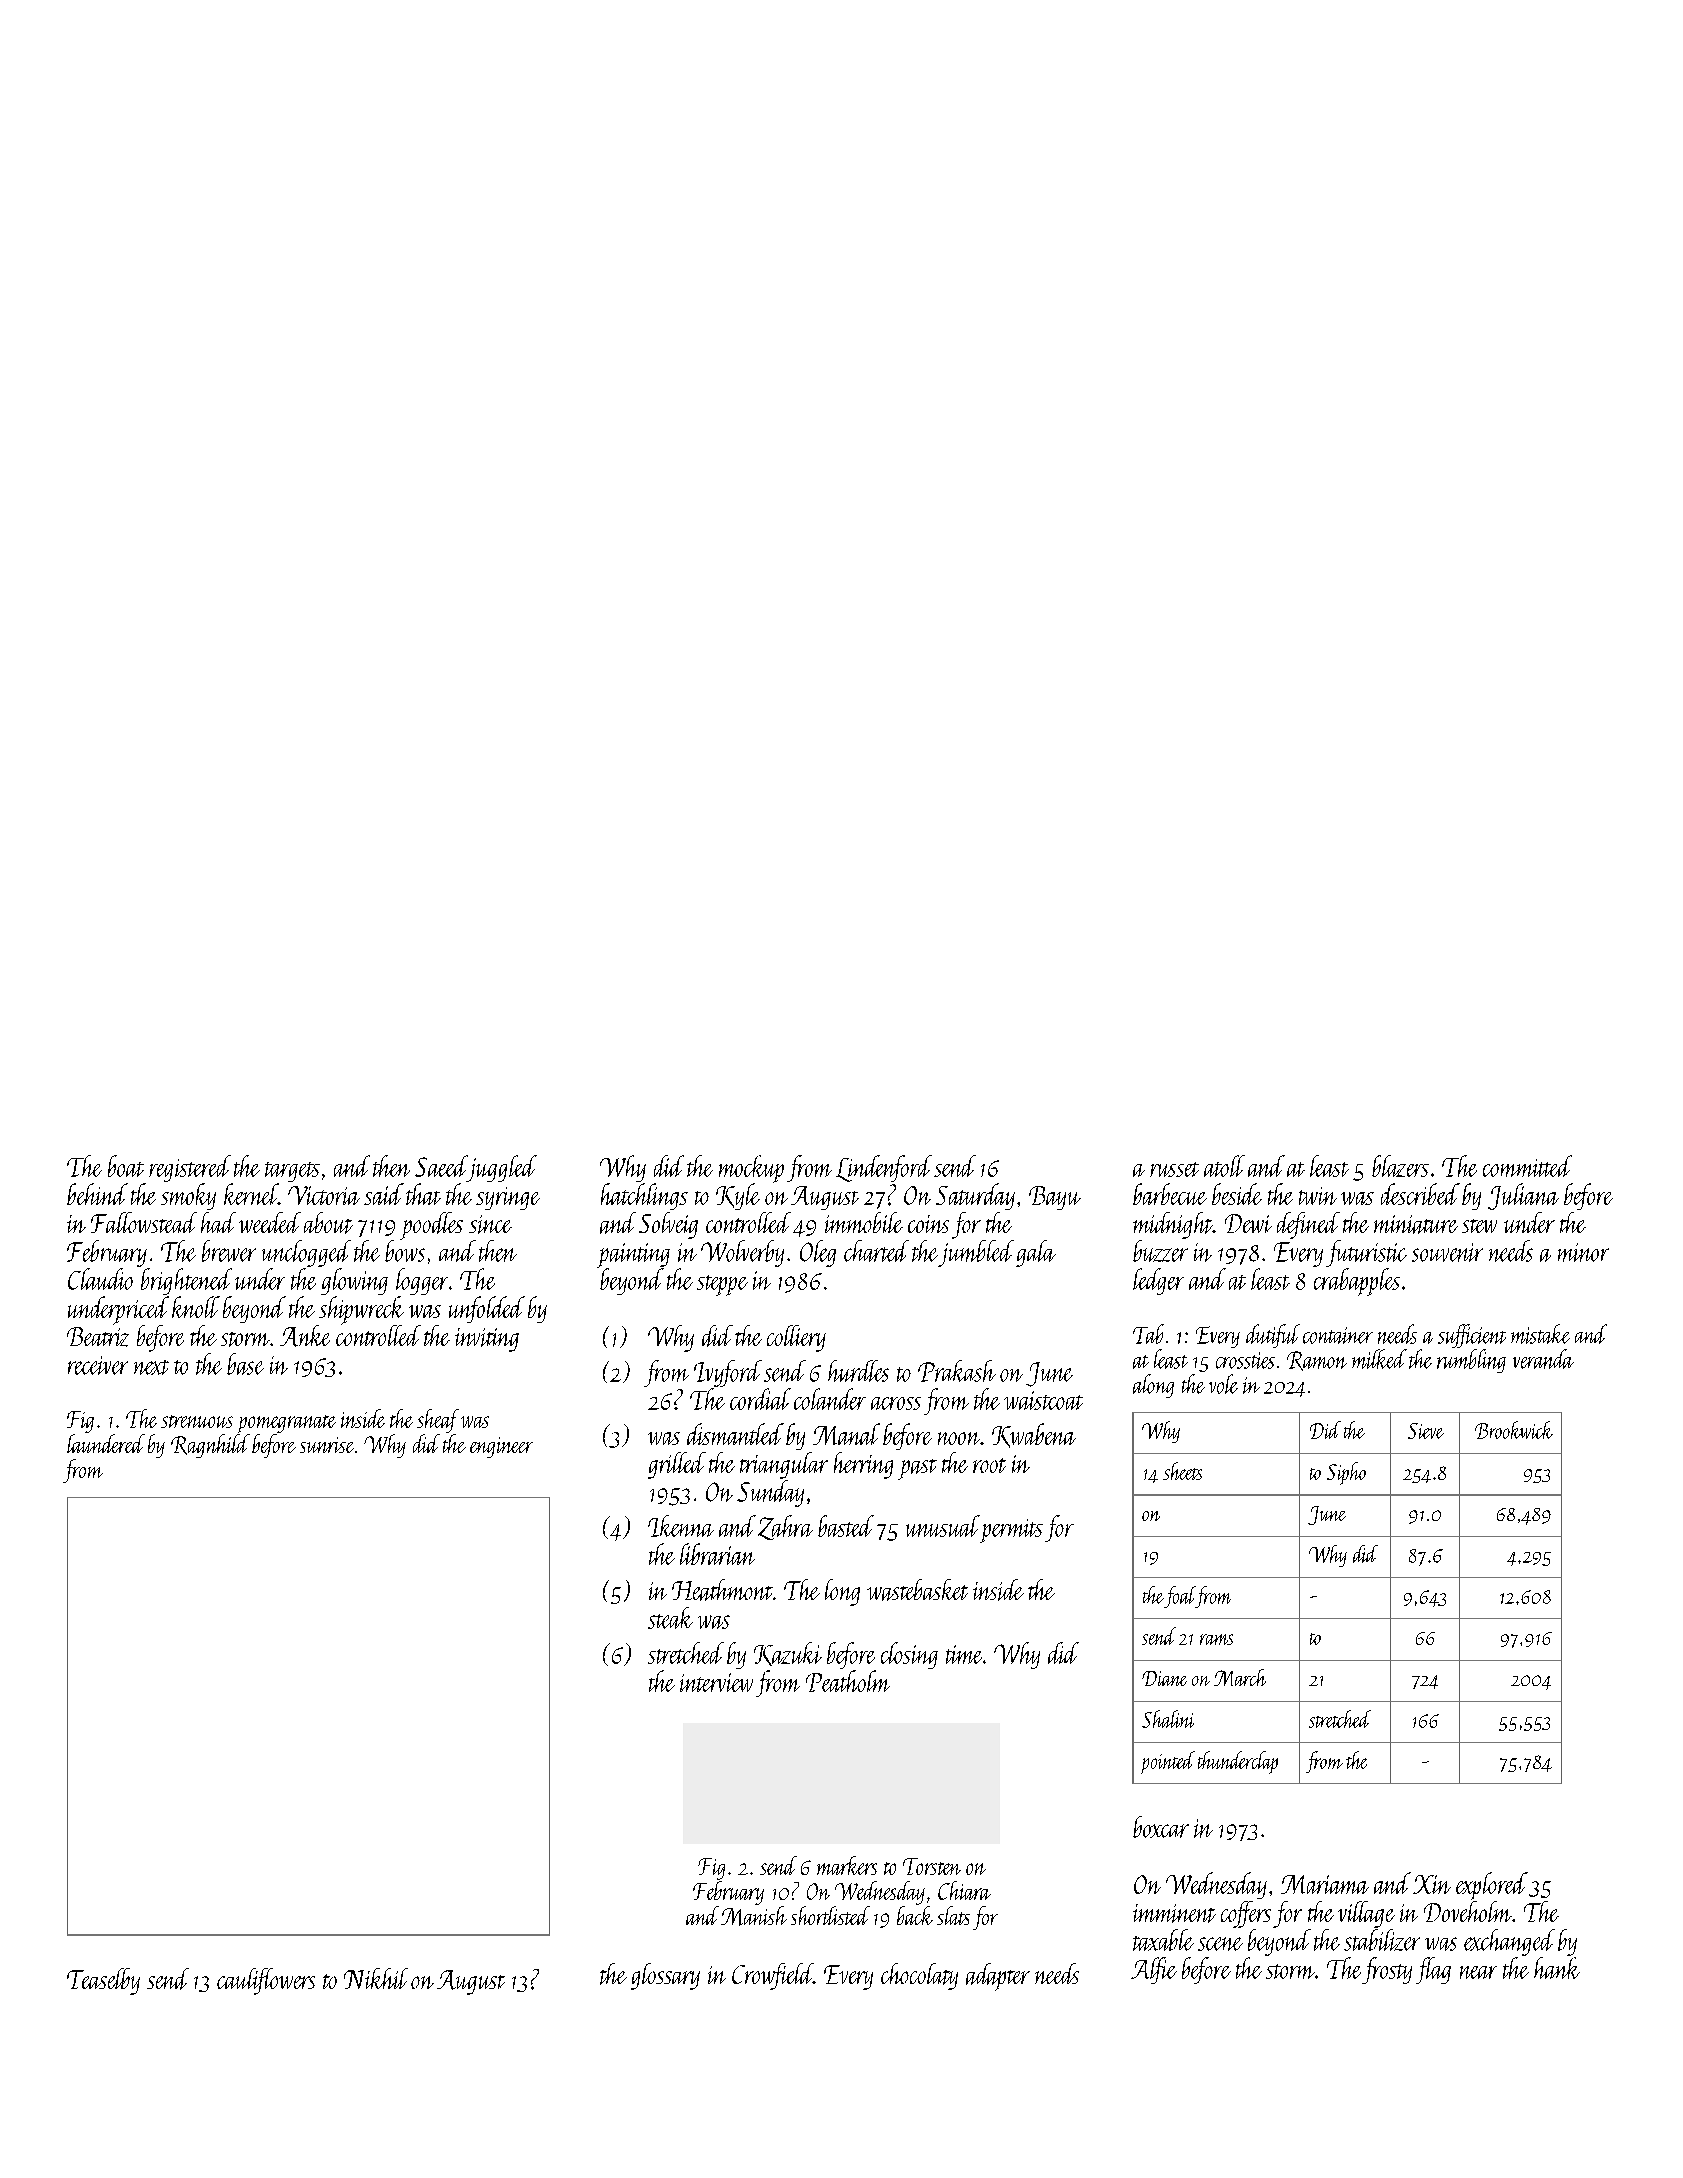 The width and height of the screenshot is (1683, 2178). Describe the element at coordinates (670, 1618) in the screenshot. I see `steak` at that location.
